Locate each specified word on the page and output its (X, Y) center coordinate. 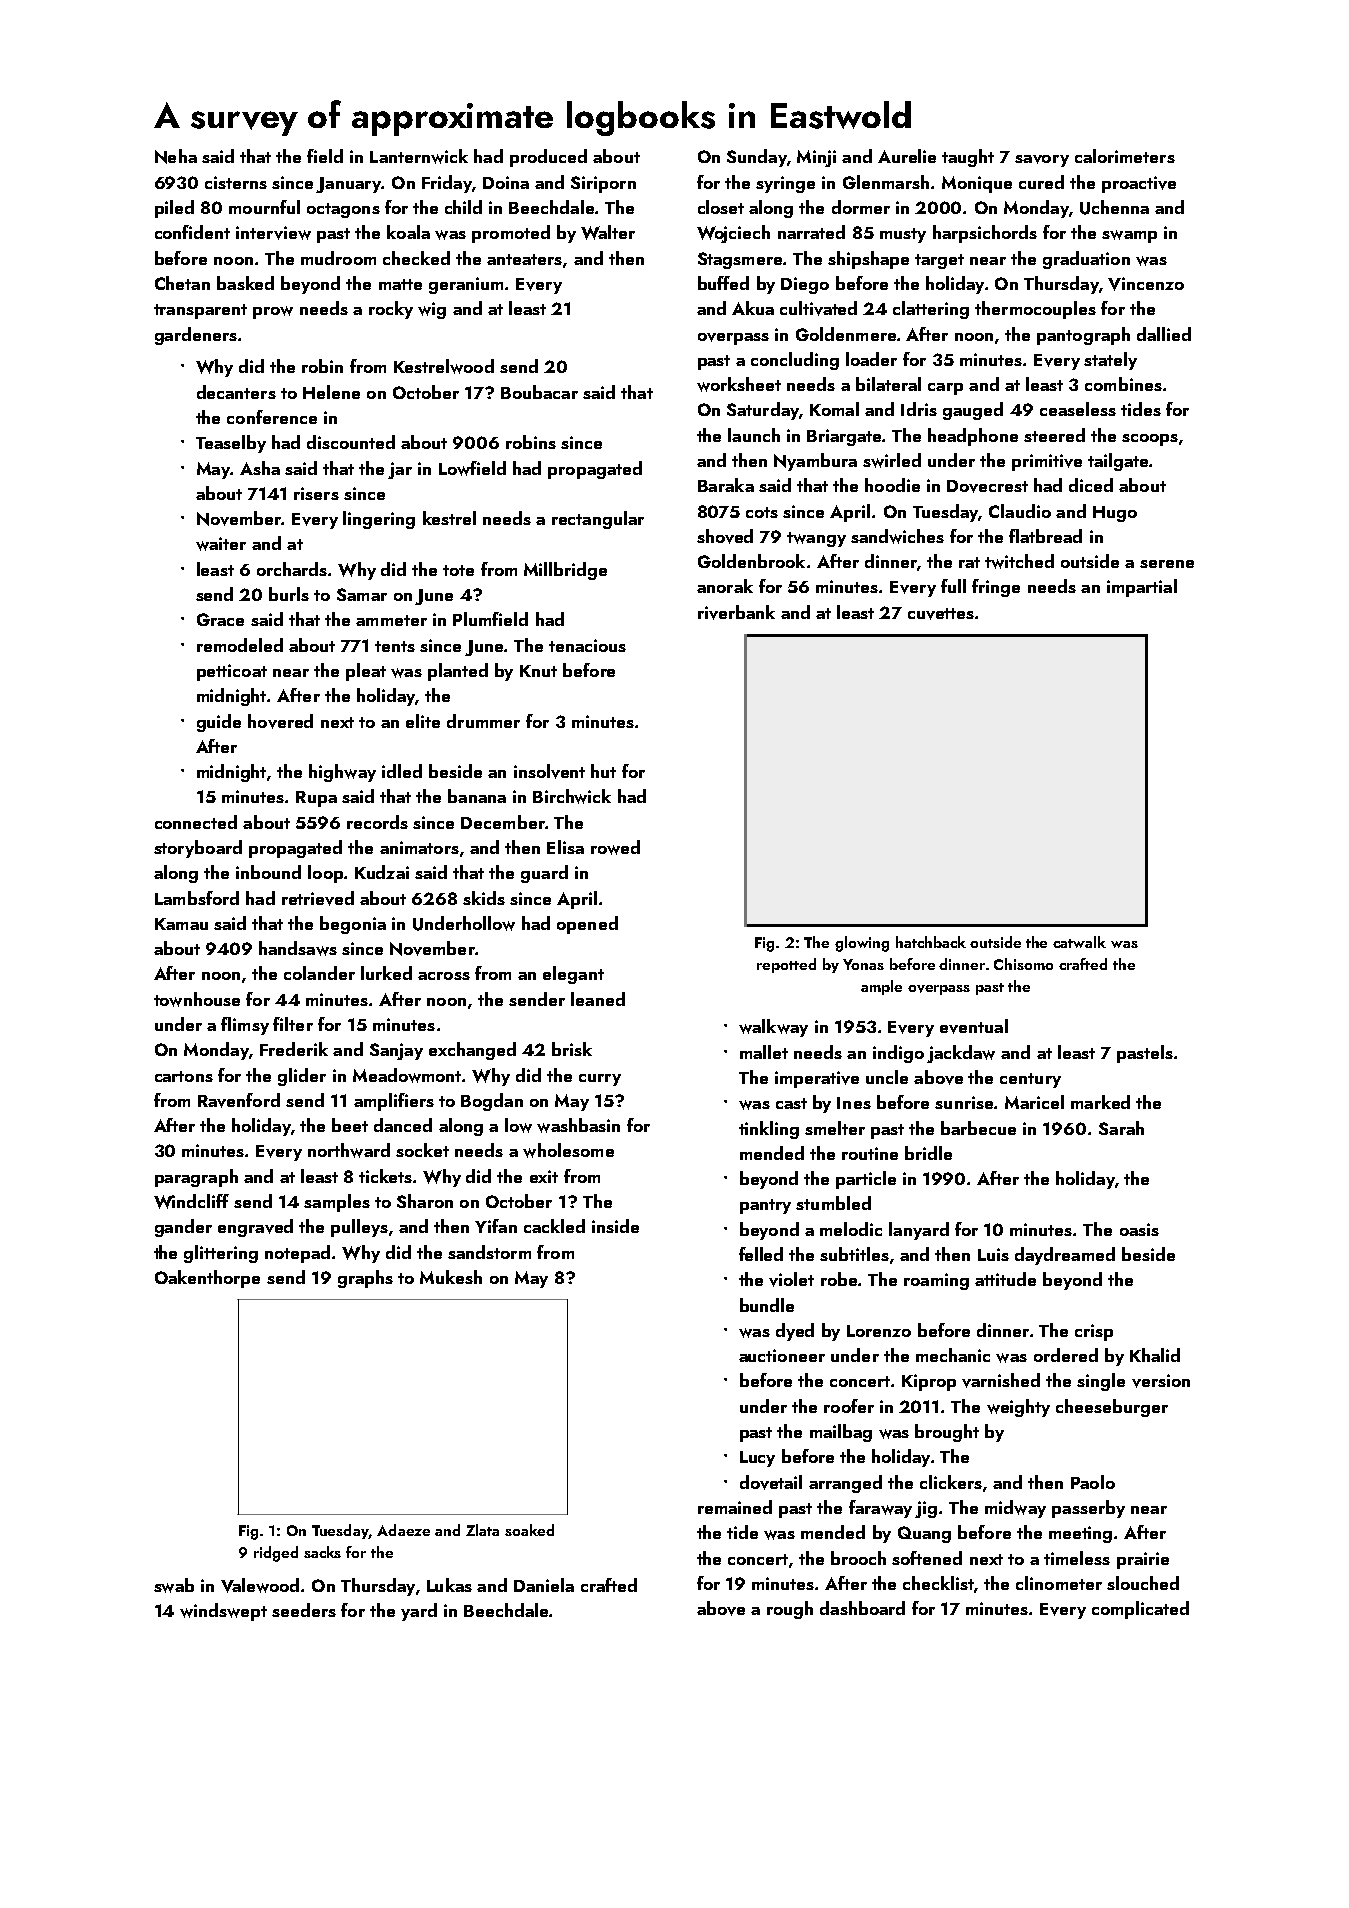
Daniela (544, 1585)
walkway (773, 1028)
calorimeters (1125, 156)
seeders (304, 1610)
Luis (993, 1254)
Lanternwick (419, 156)
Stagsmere (740, 260)
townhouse (197, 999)
